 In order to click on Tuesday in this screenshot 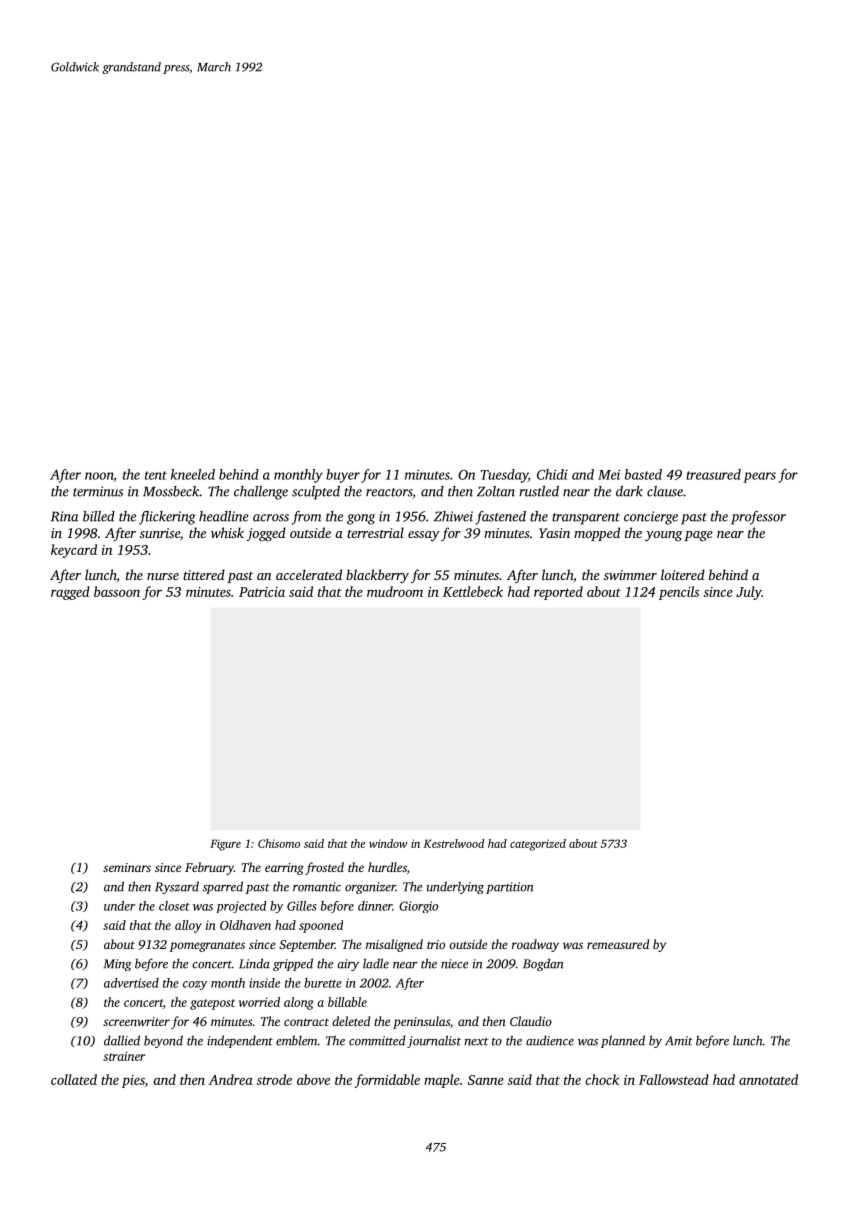, I will do `click(504, 476)`.
